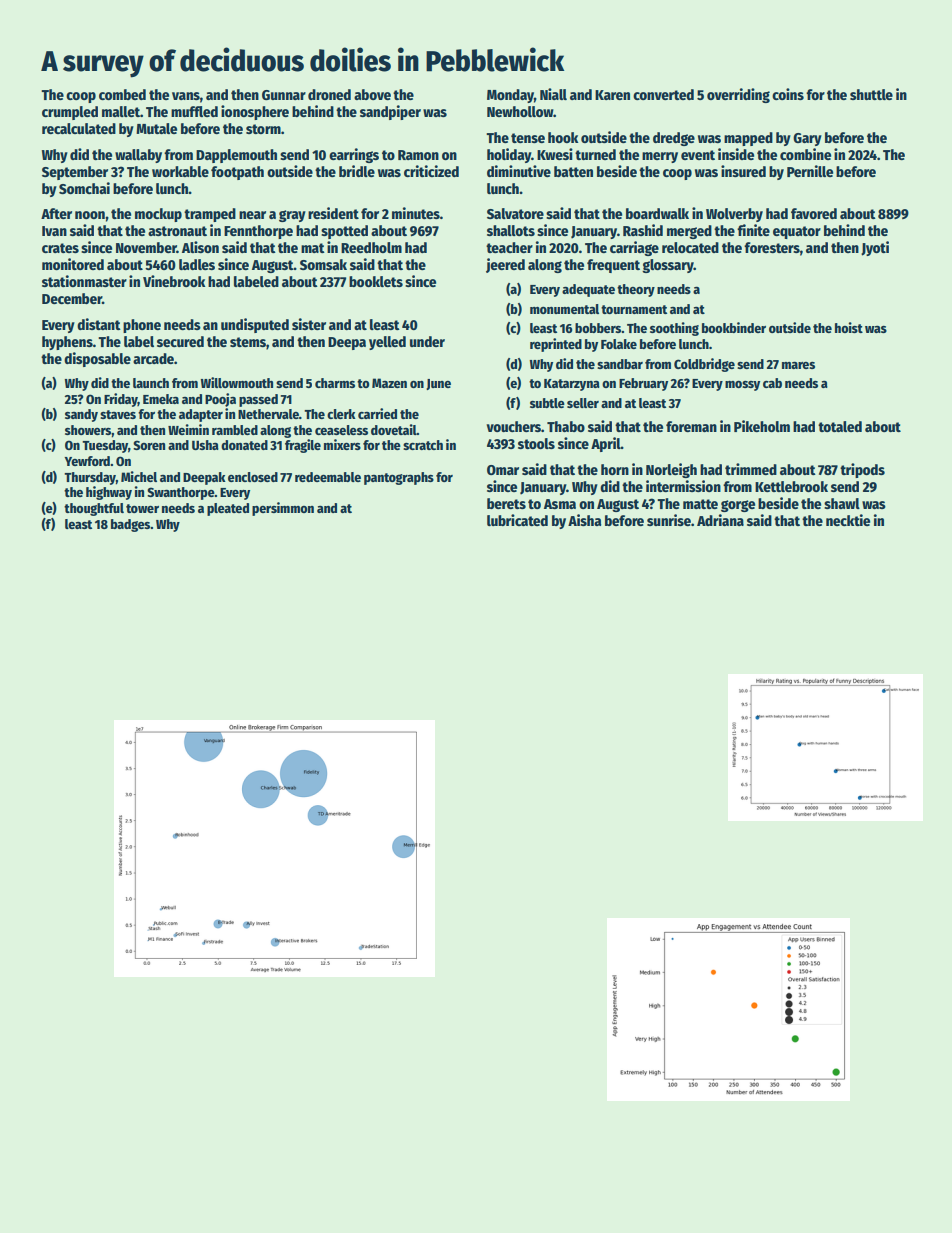 The image size is (952, 1233). I want to click on yelled, so click(387, 343).
